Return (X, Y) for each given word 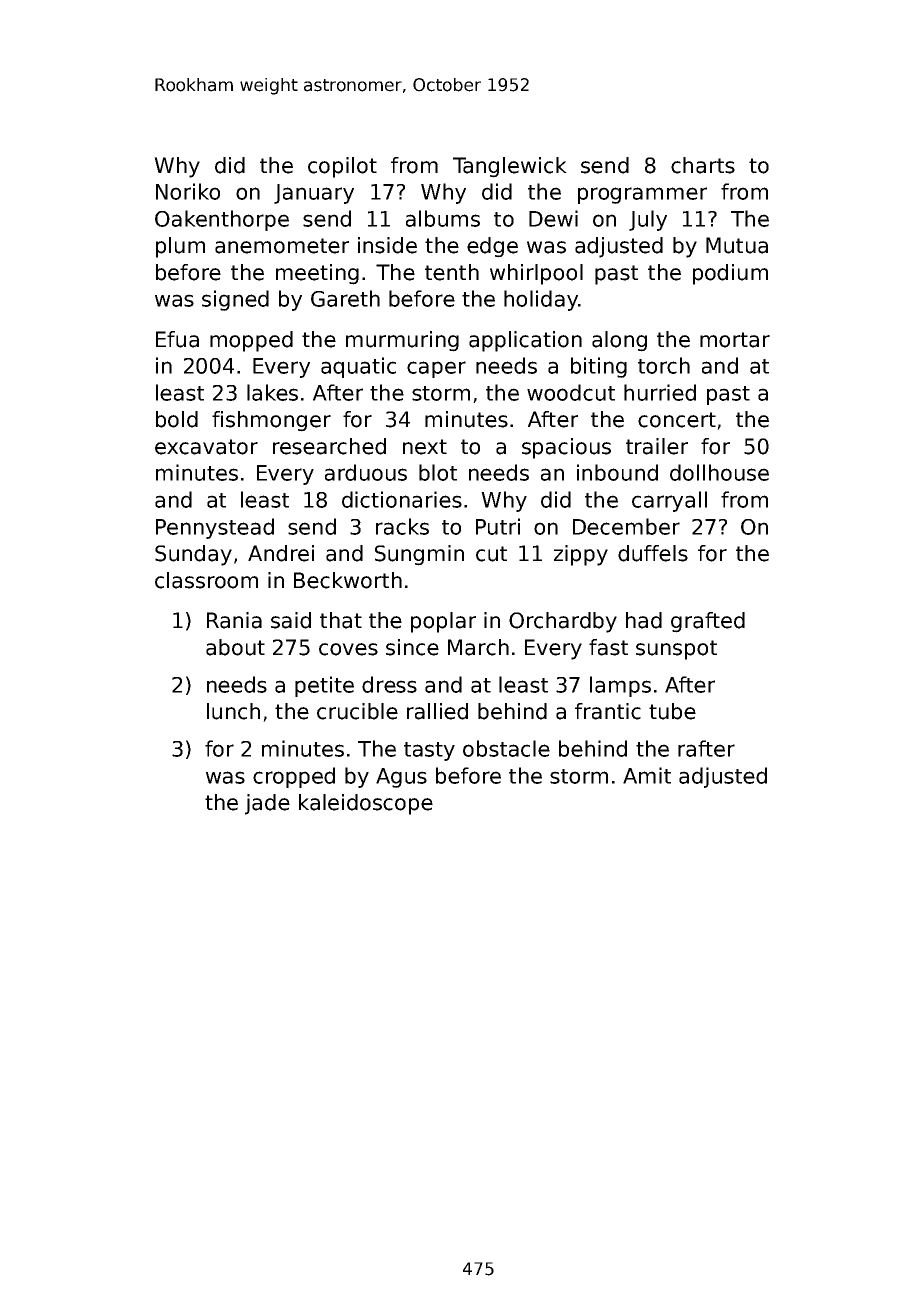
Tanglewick (510, 167)
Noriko (188, 191)
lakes (272, 392)
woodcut (571, 392)
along (619, 341)
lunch (233, 711)
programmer (642, 195)
